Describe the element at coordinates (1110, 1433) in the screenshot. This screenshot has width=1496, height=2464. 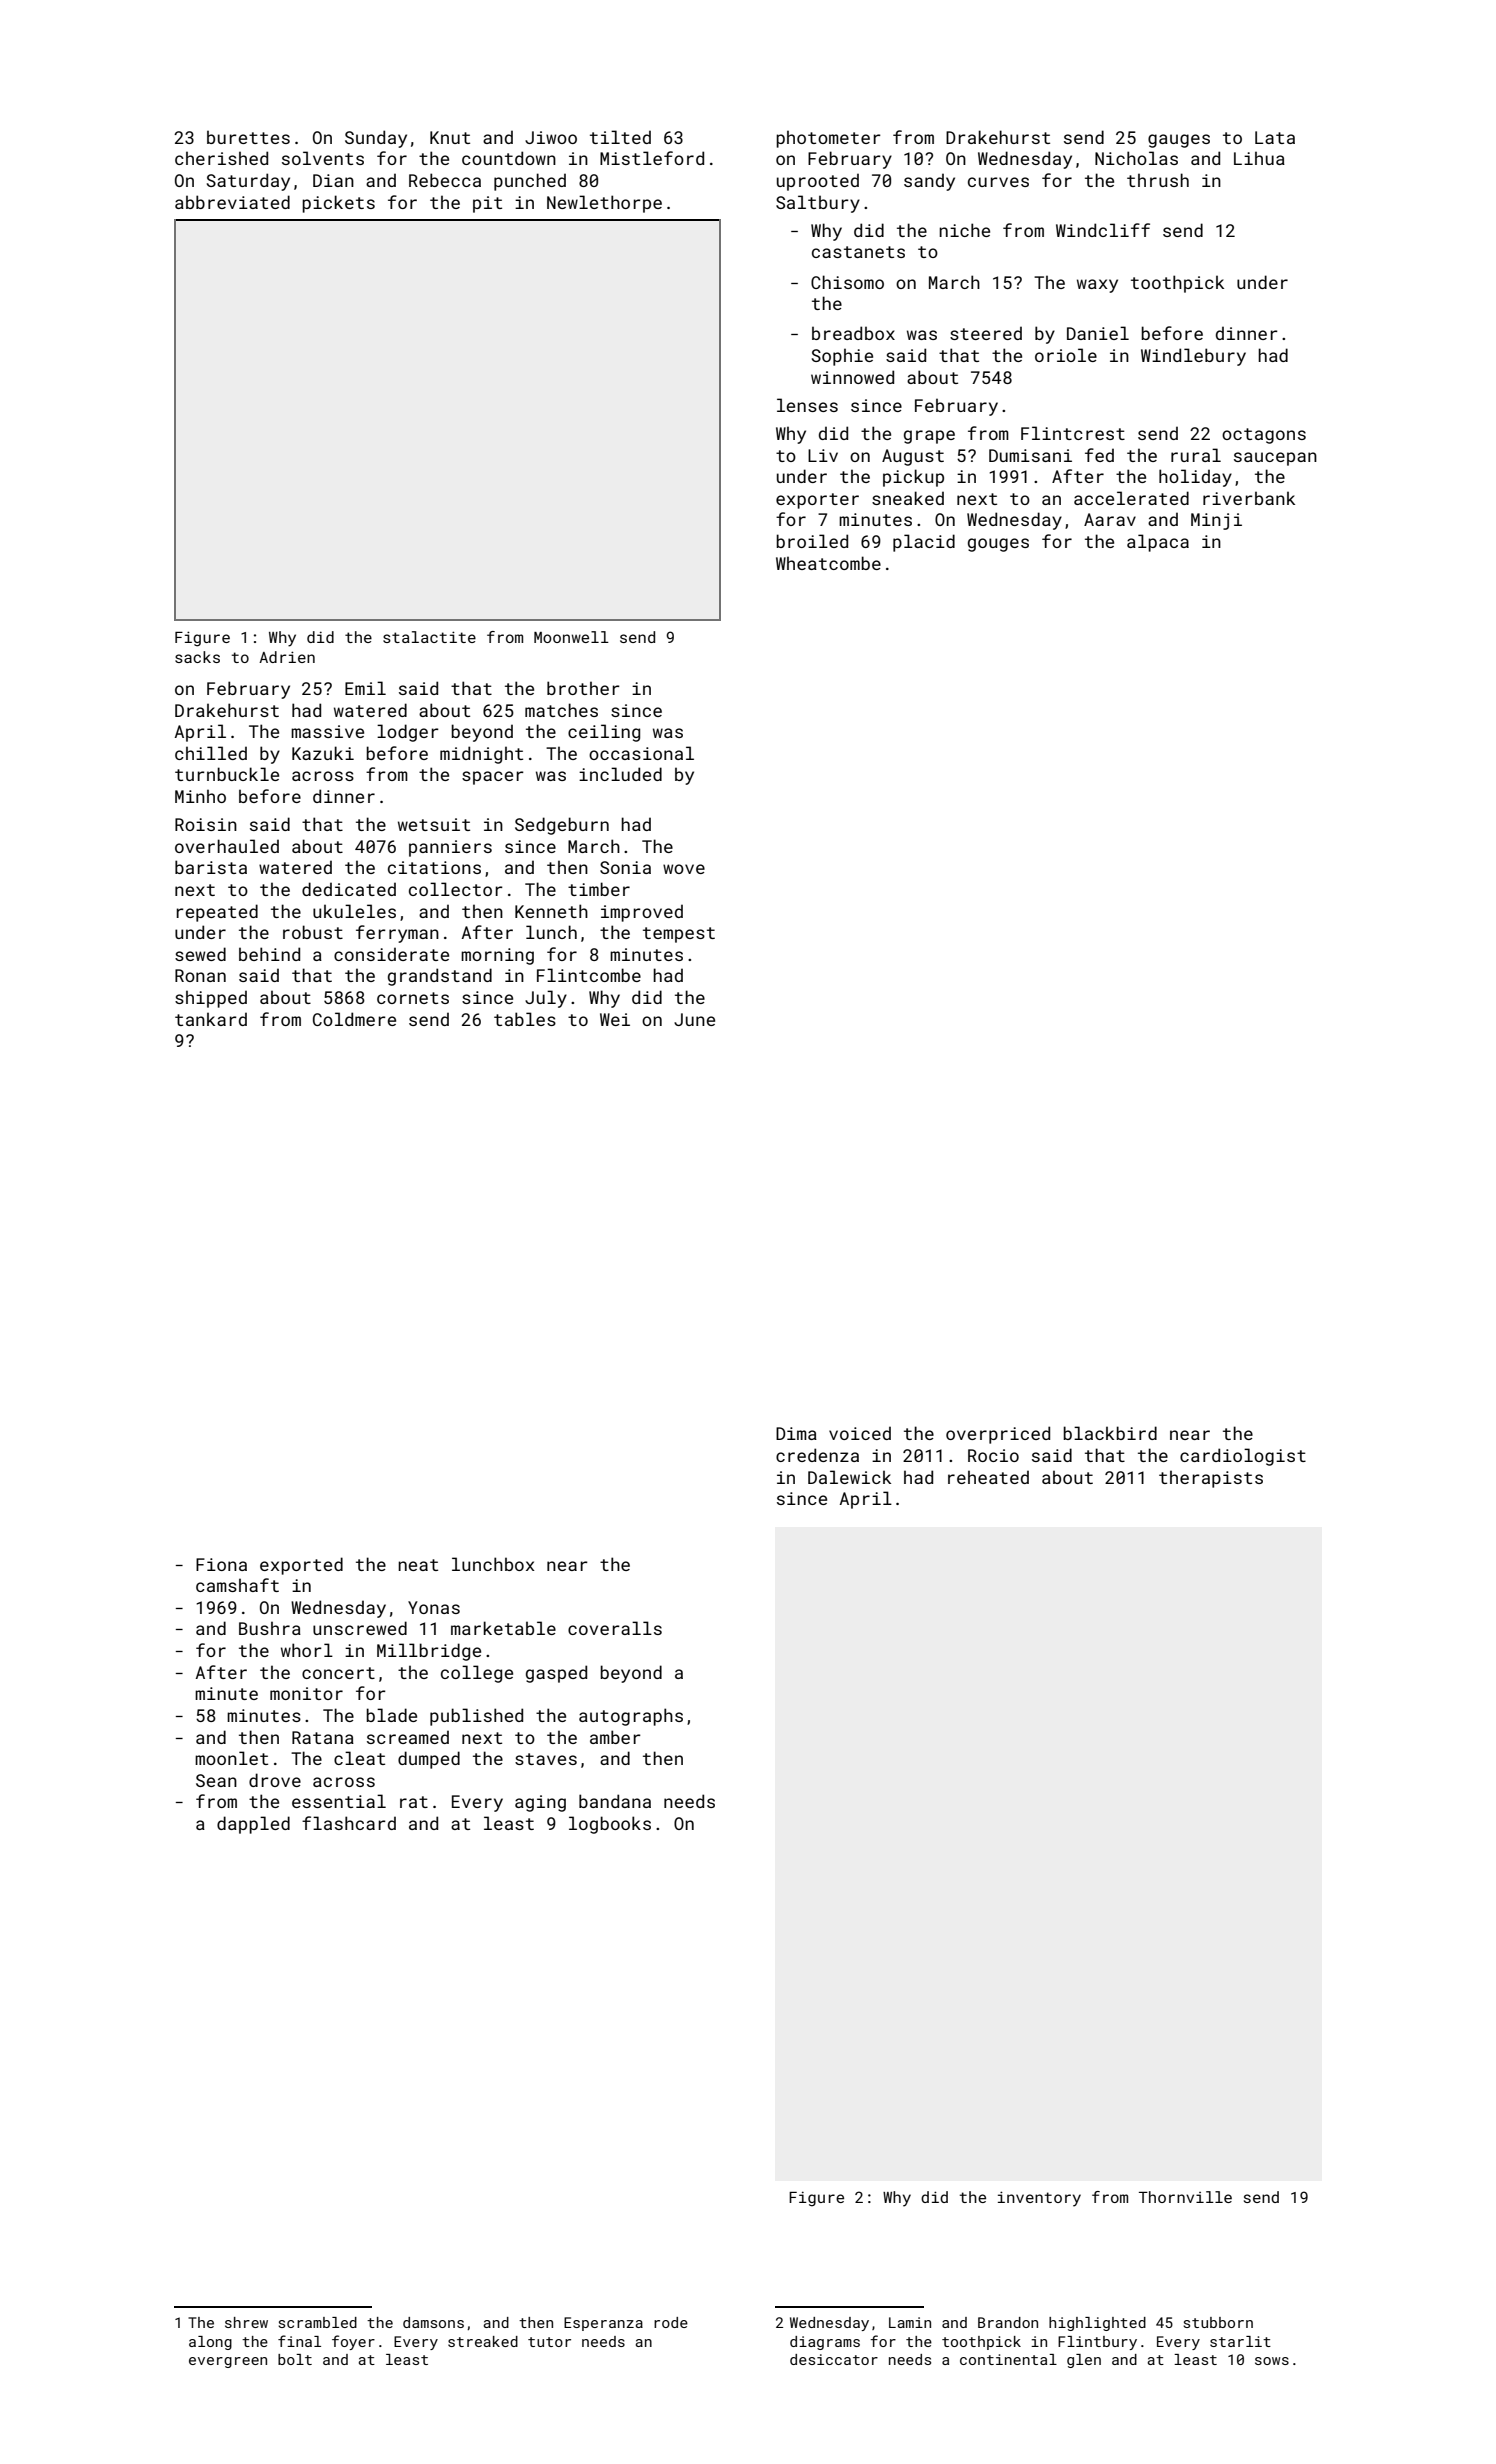
I see `blackbird` at that location.
